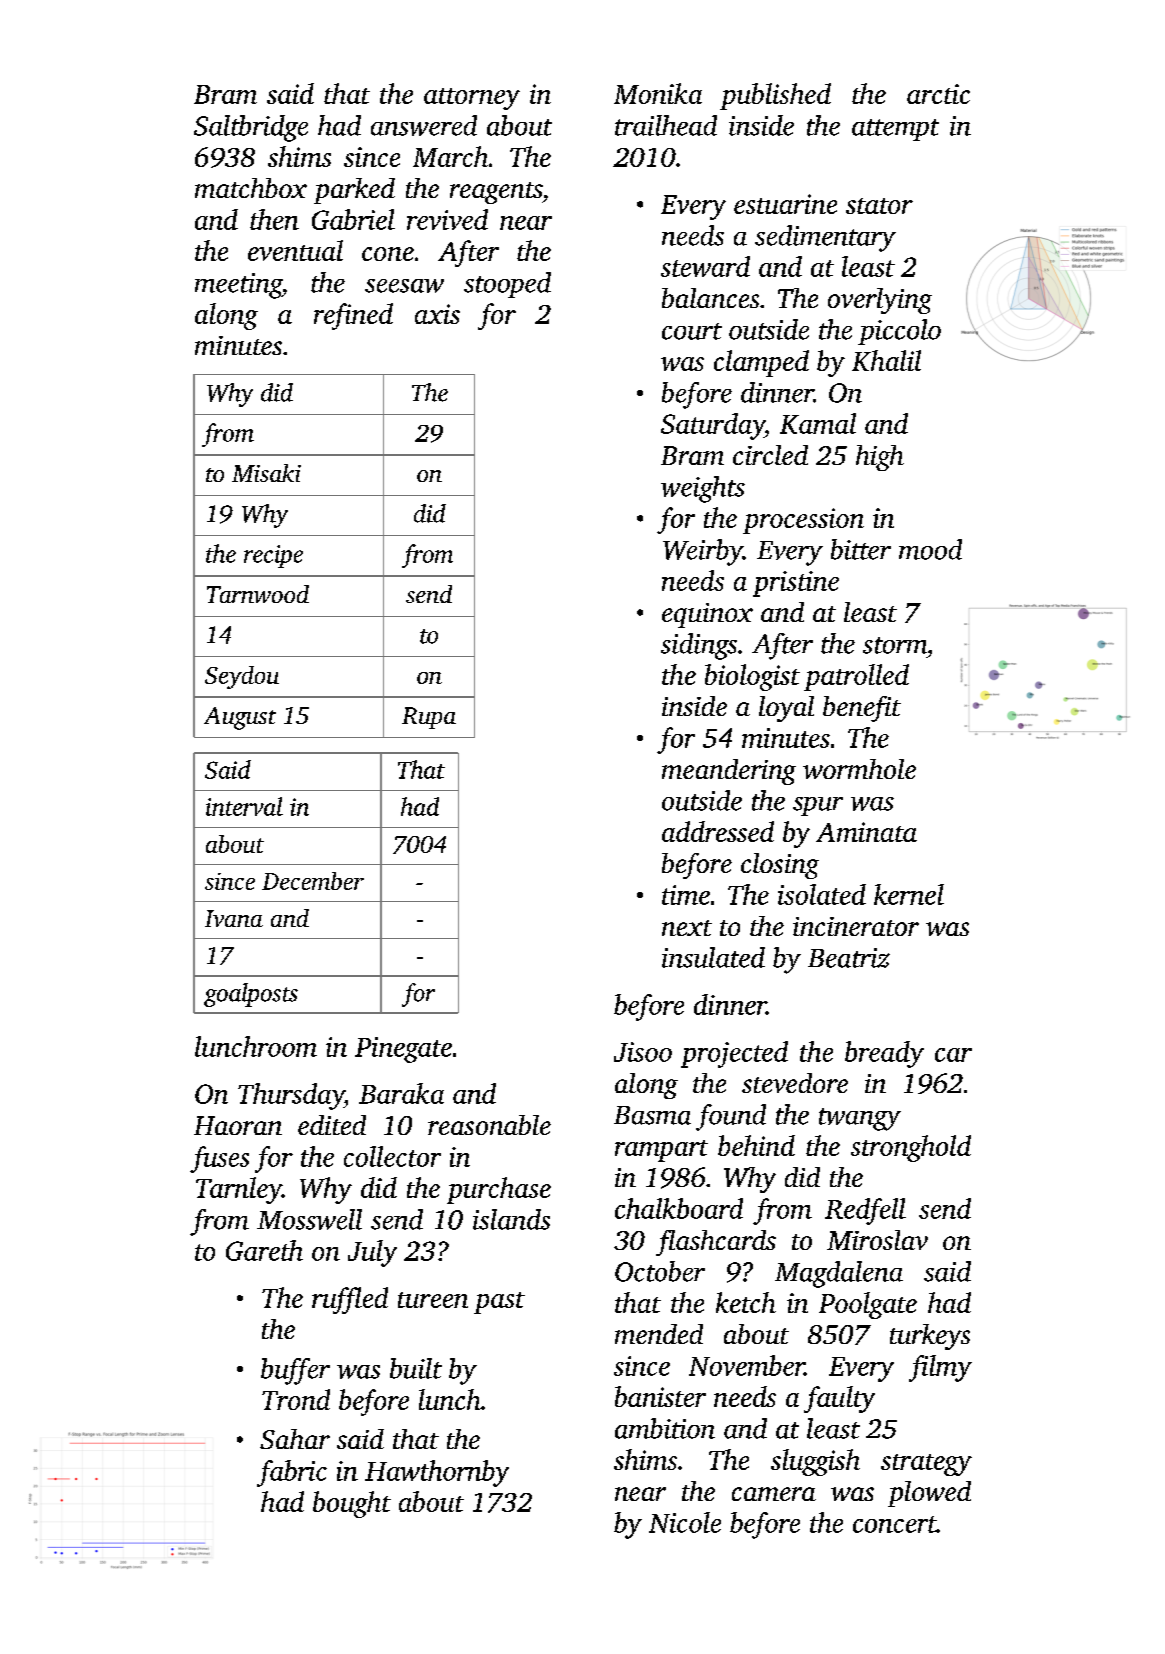 The image size is (1165, 1654). What do you see at coordinates (219, 1159) in the image?
I see `fuses` at bounding box center [219, 1159].
